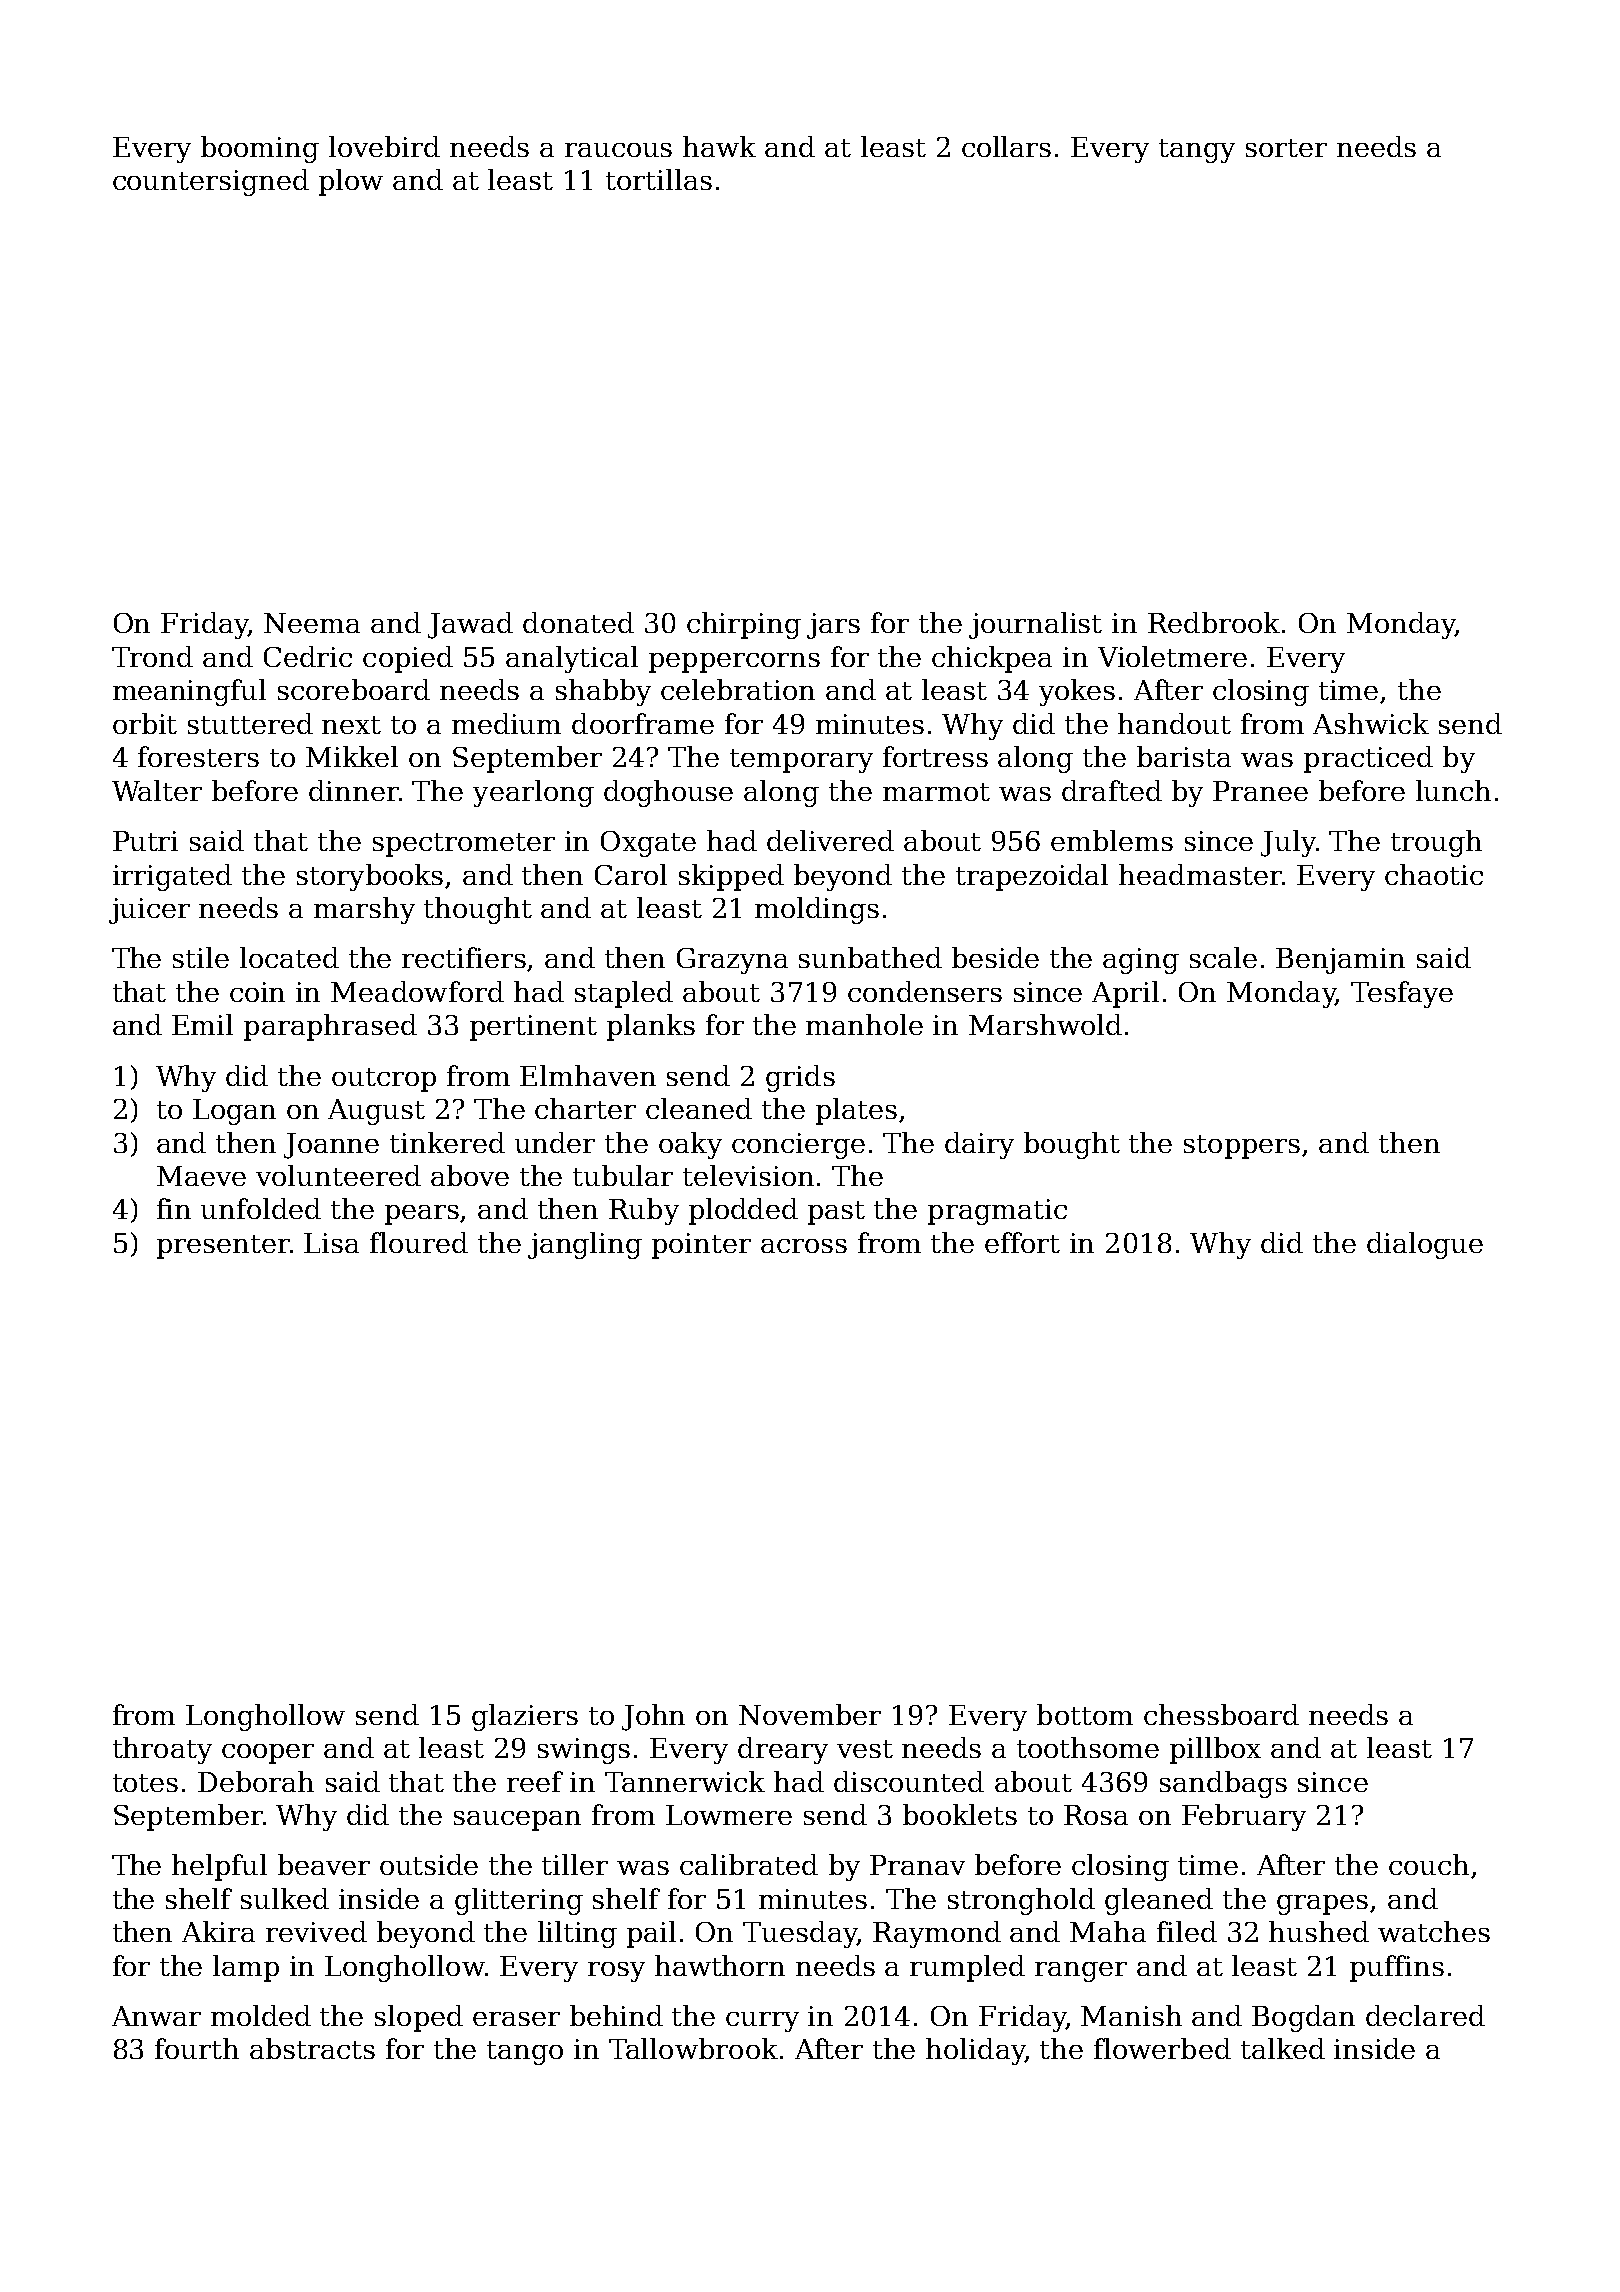  I want to click on grapes, so click(1322, 1905).
